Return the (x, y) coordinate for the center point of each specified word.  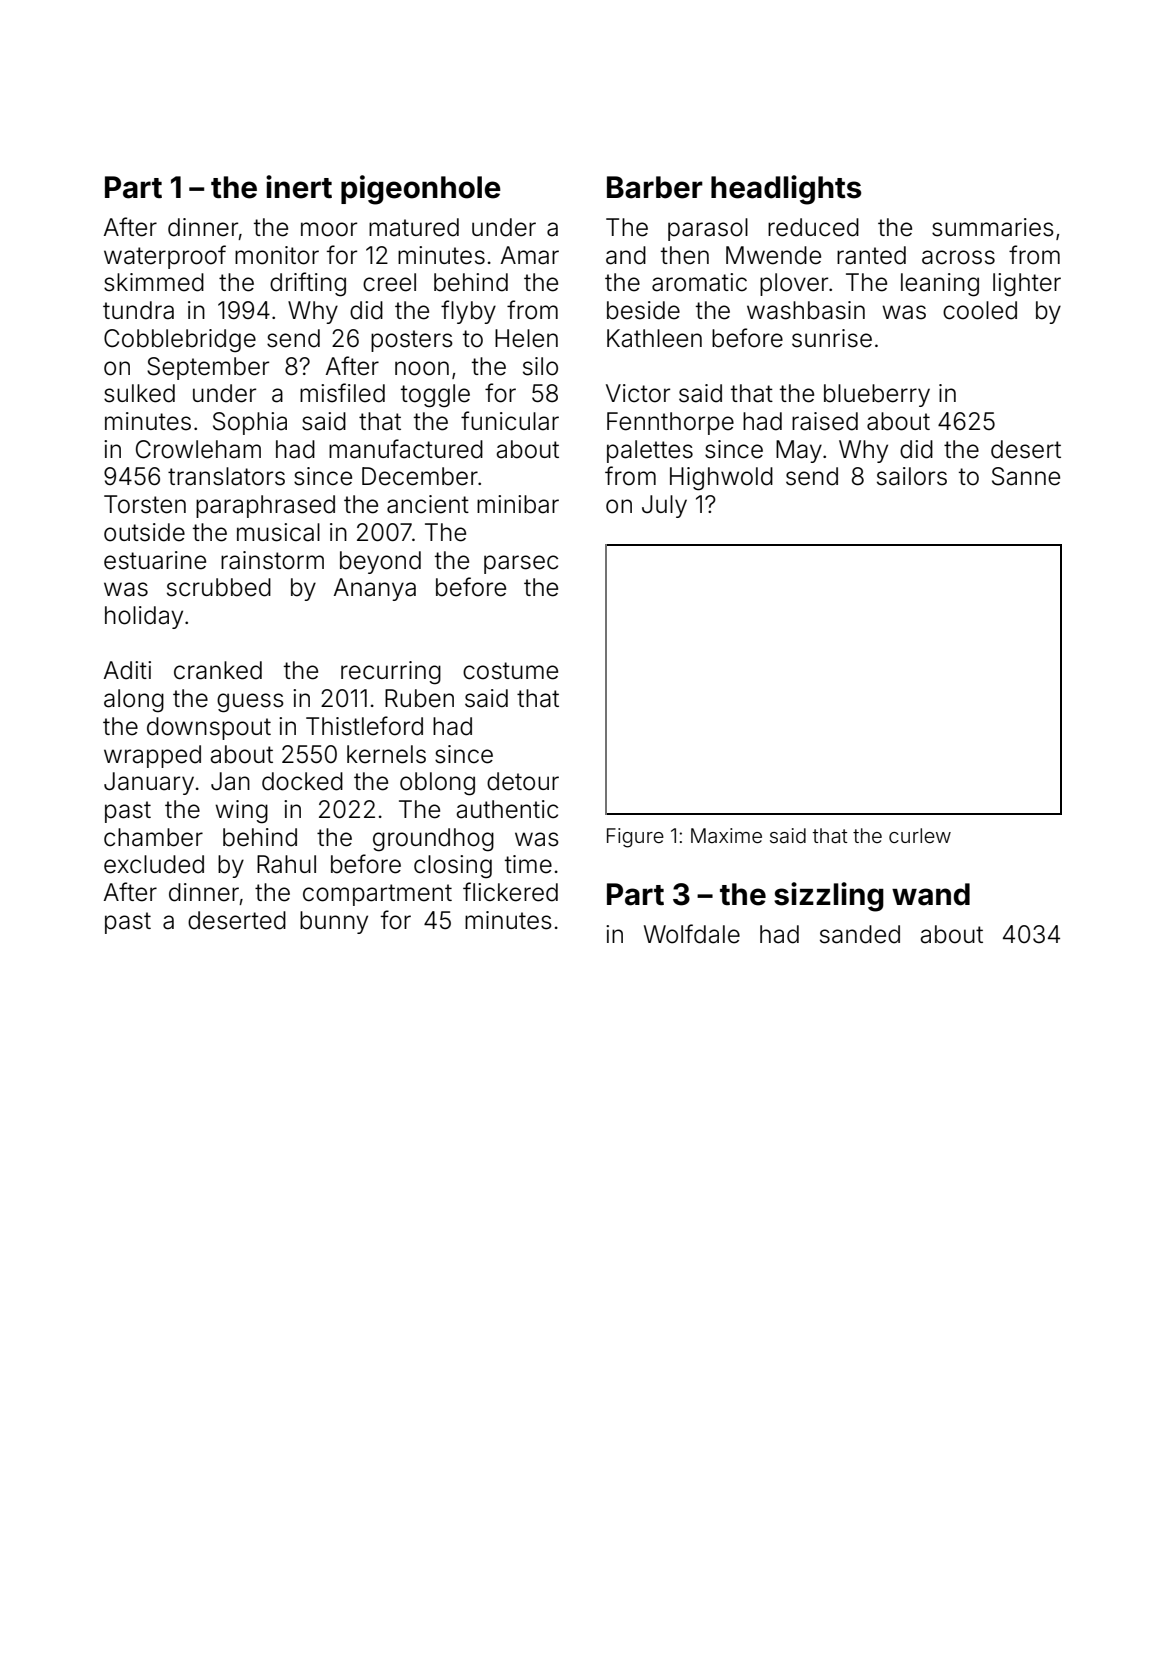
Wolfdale (692, 934)
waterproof (165, 257)
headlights (786, 190)
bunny (334, 922)
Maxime (726, 835)
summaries (993, 227)
